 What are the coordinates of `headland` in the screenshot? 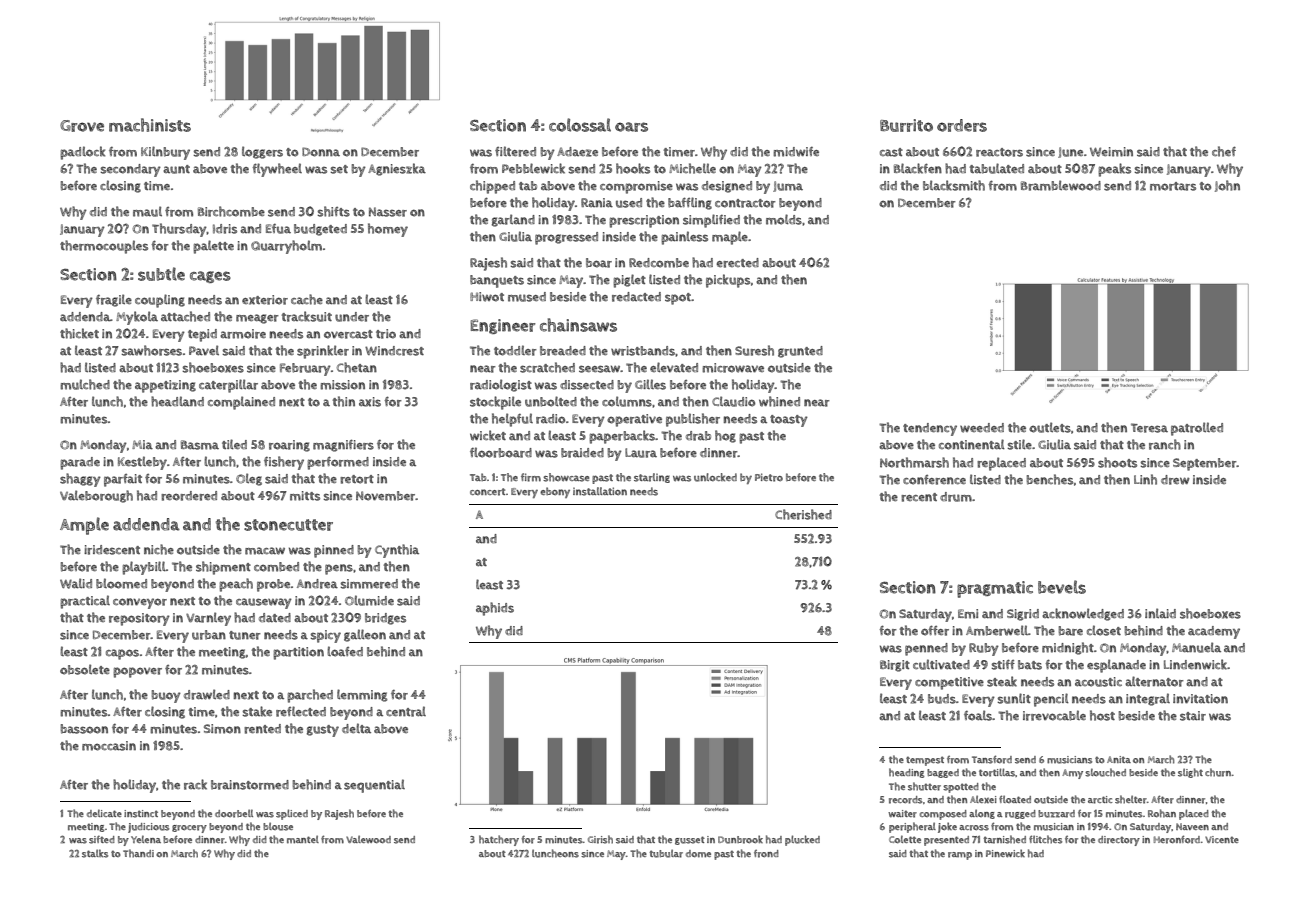 It's located at (177, 401).
